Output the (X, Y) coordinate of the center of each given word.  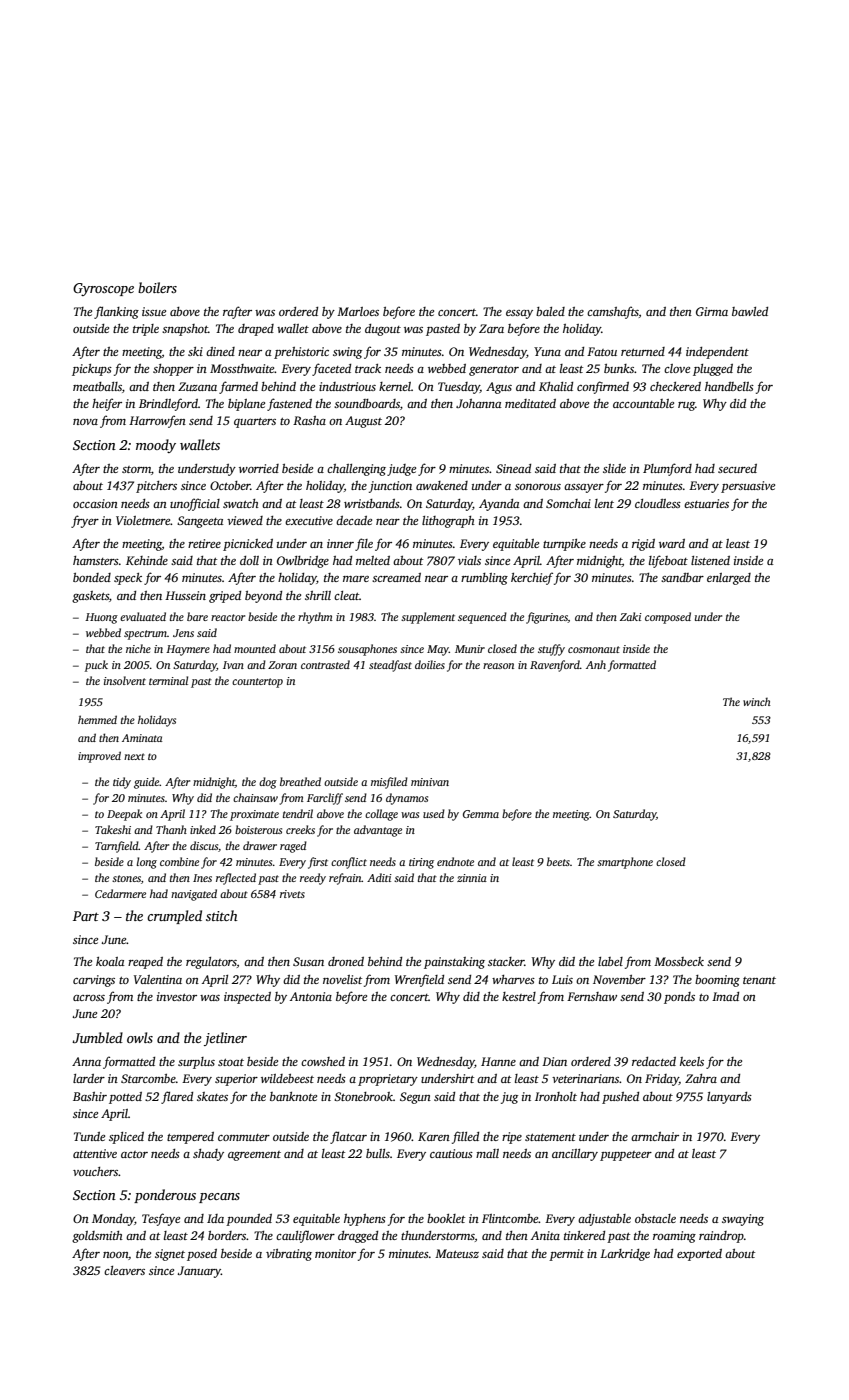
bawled (750, 311)
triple (146, 330)
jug (509, 1098)
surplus (196, 1063)
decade (354, 520)
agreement (254, 1156)
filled (465, 1137)
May (438, 650)
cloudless (658, 503)
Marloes (358, 311)
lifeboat (668, 561)
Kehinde (147, 560)
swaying (743, 1220)
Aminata (142, 738)
